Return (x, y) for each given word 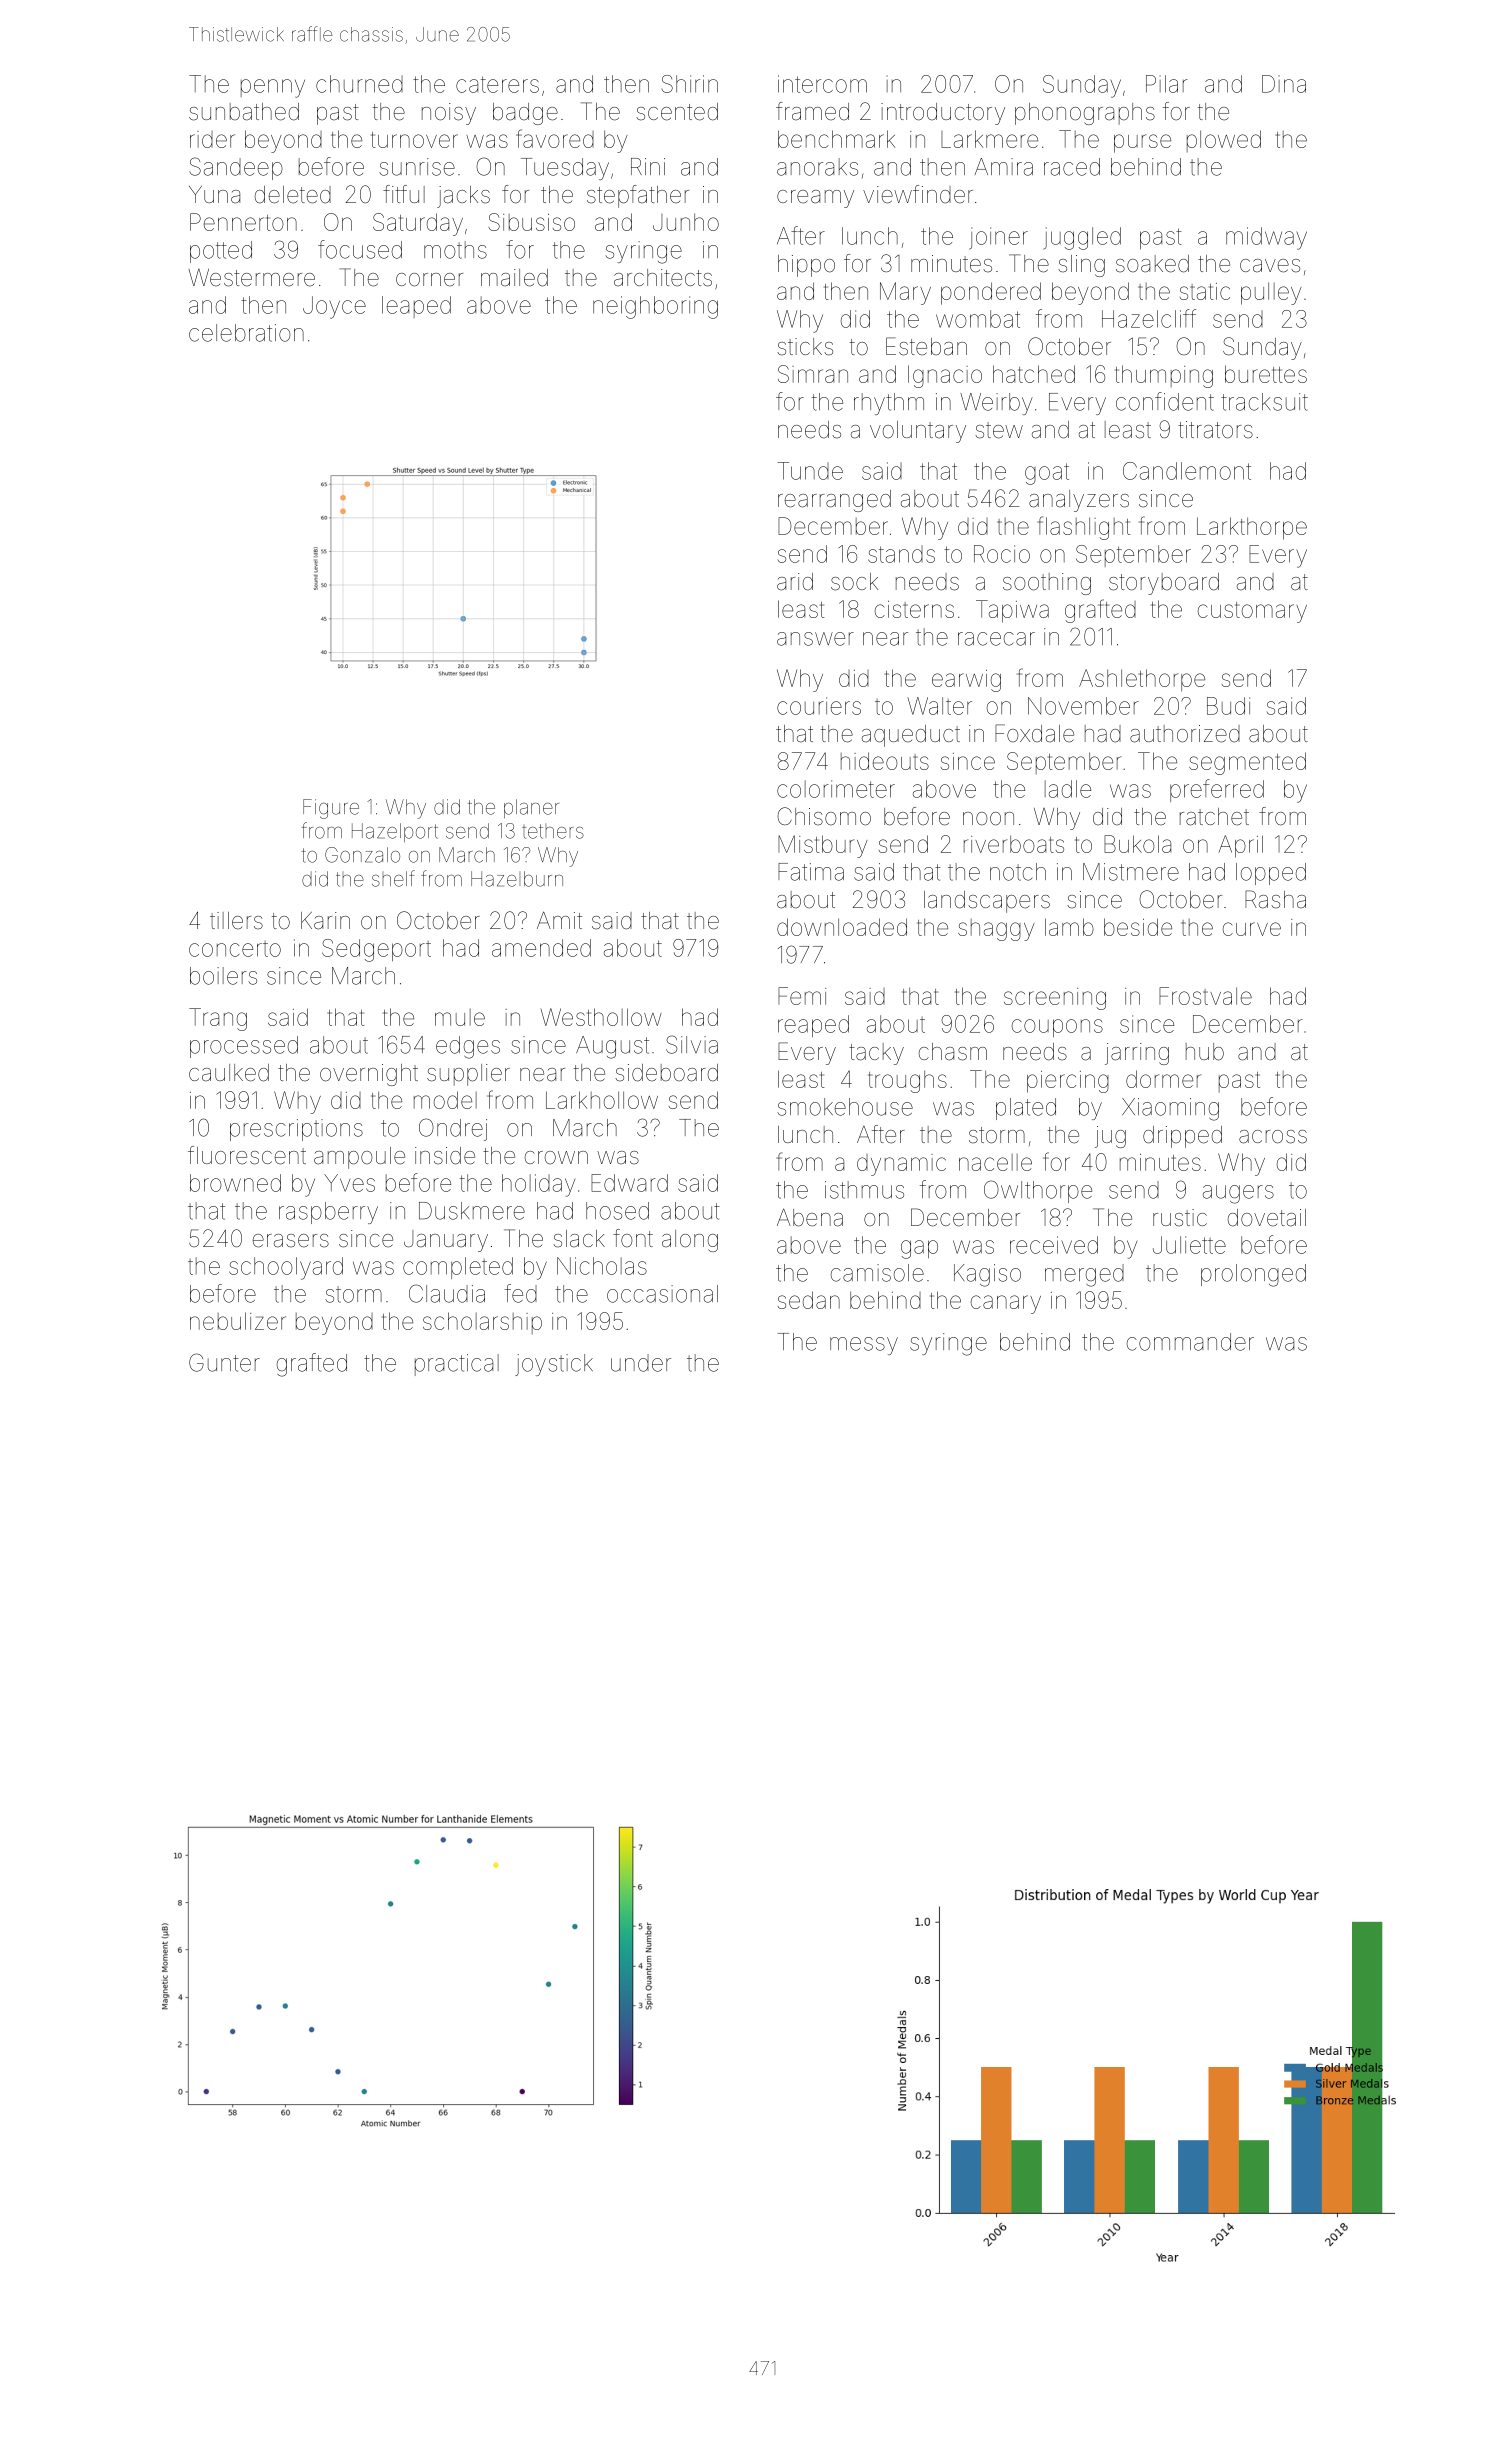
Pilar (1167, 84)
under (641, 1363)
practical (457, 1365)
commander (1190, 1342)
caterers (497, 84)
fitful (404, 194)
